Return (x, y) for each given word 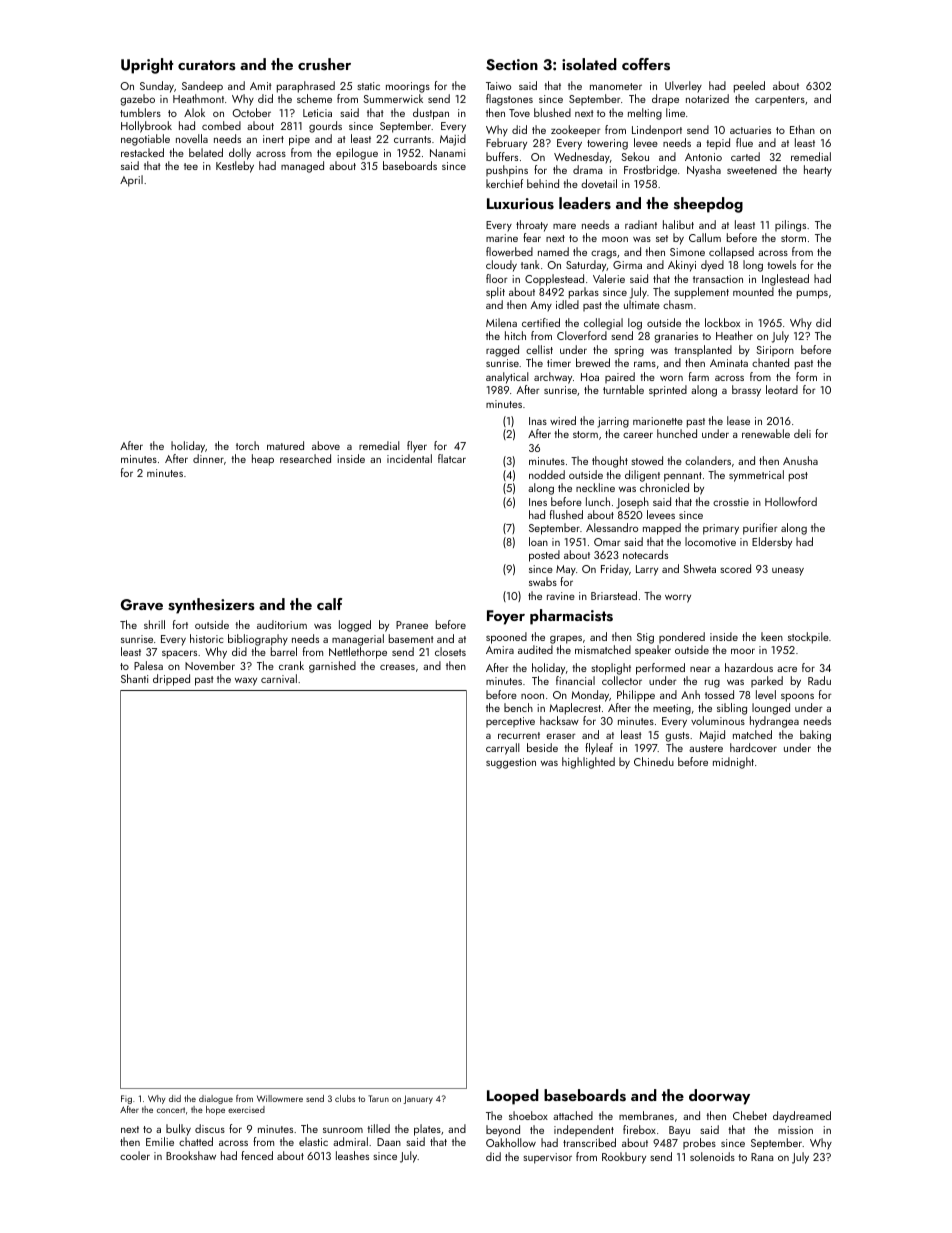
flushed (566, 514)
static (369, 86)
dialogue (216, 1099)
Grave (142, 605)
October (251, 112)
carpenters (780, 100)
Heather (734, 335)
